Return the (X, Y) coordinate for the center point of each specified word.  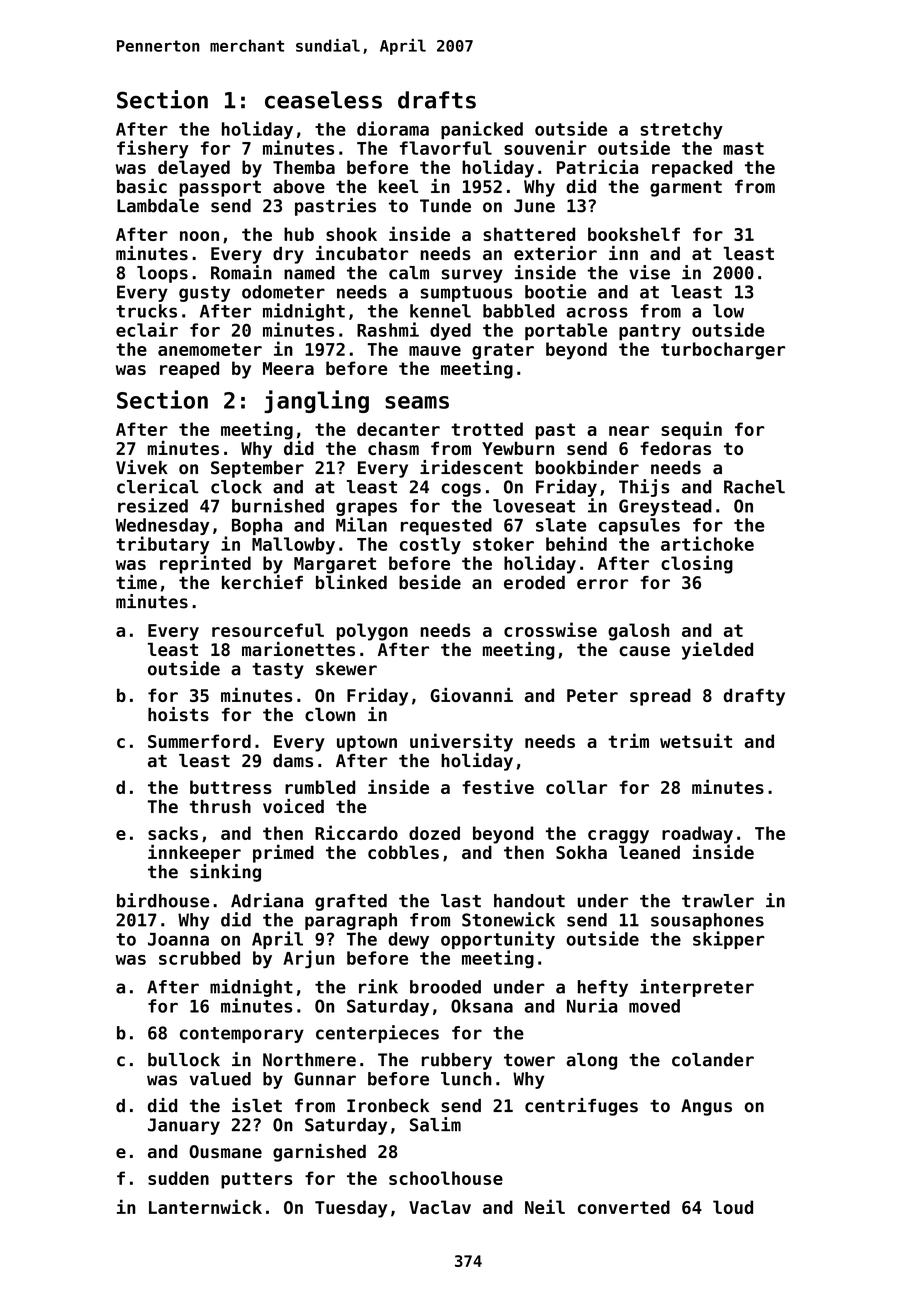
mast (743, 148)
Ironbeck (388, 1106)
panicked (482, 130)
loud (733, 1207)
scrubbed (199, 958)
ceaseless (323, 100)
